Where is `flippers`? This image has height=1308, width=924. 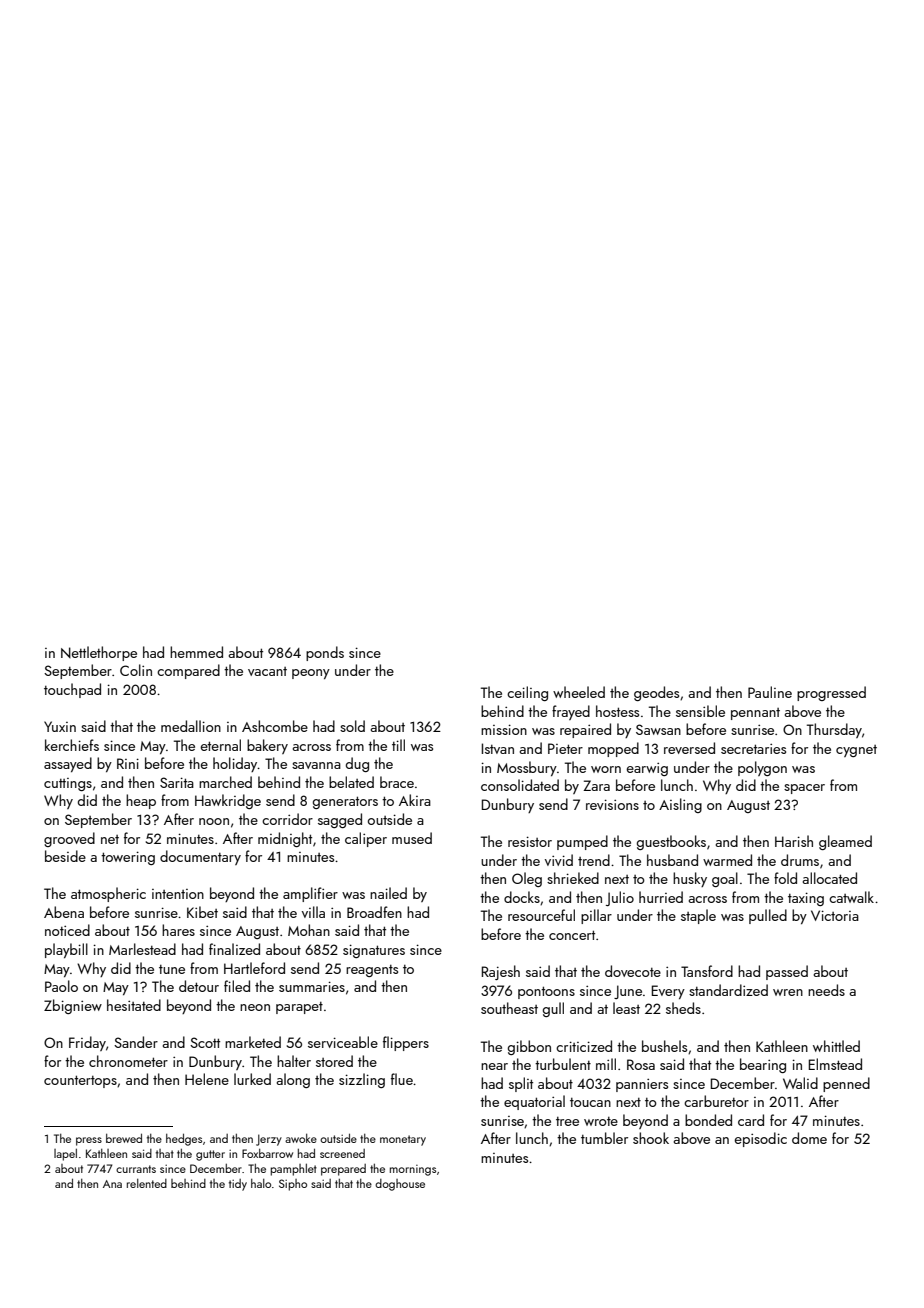 flippers is located at coordinates (406, 1043).
